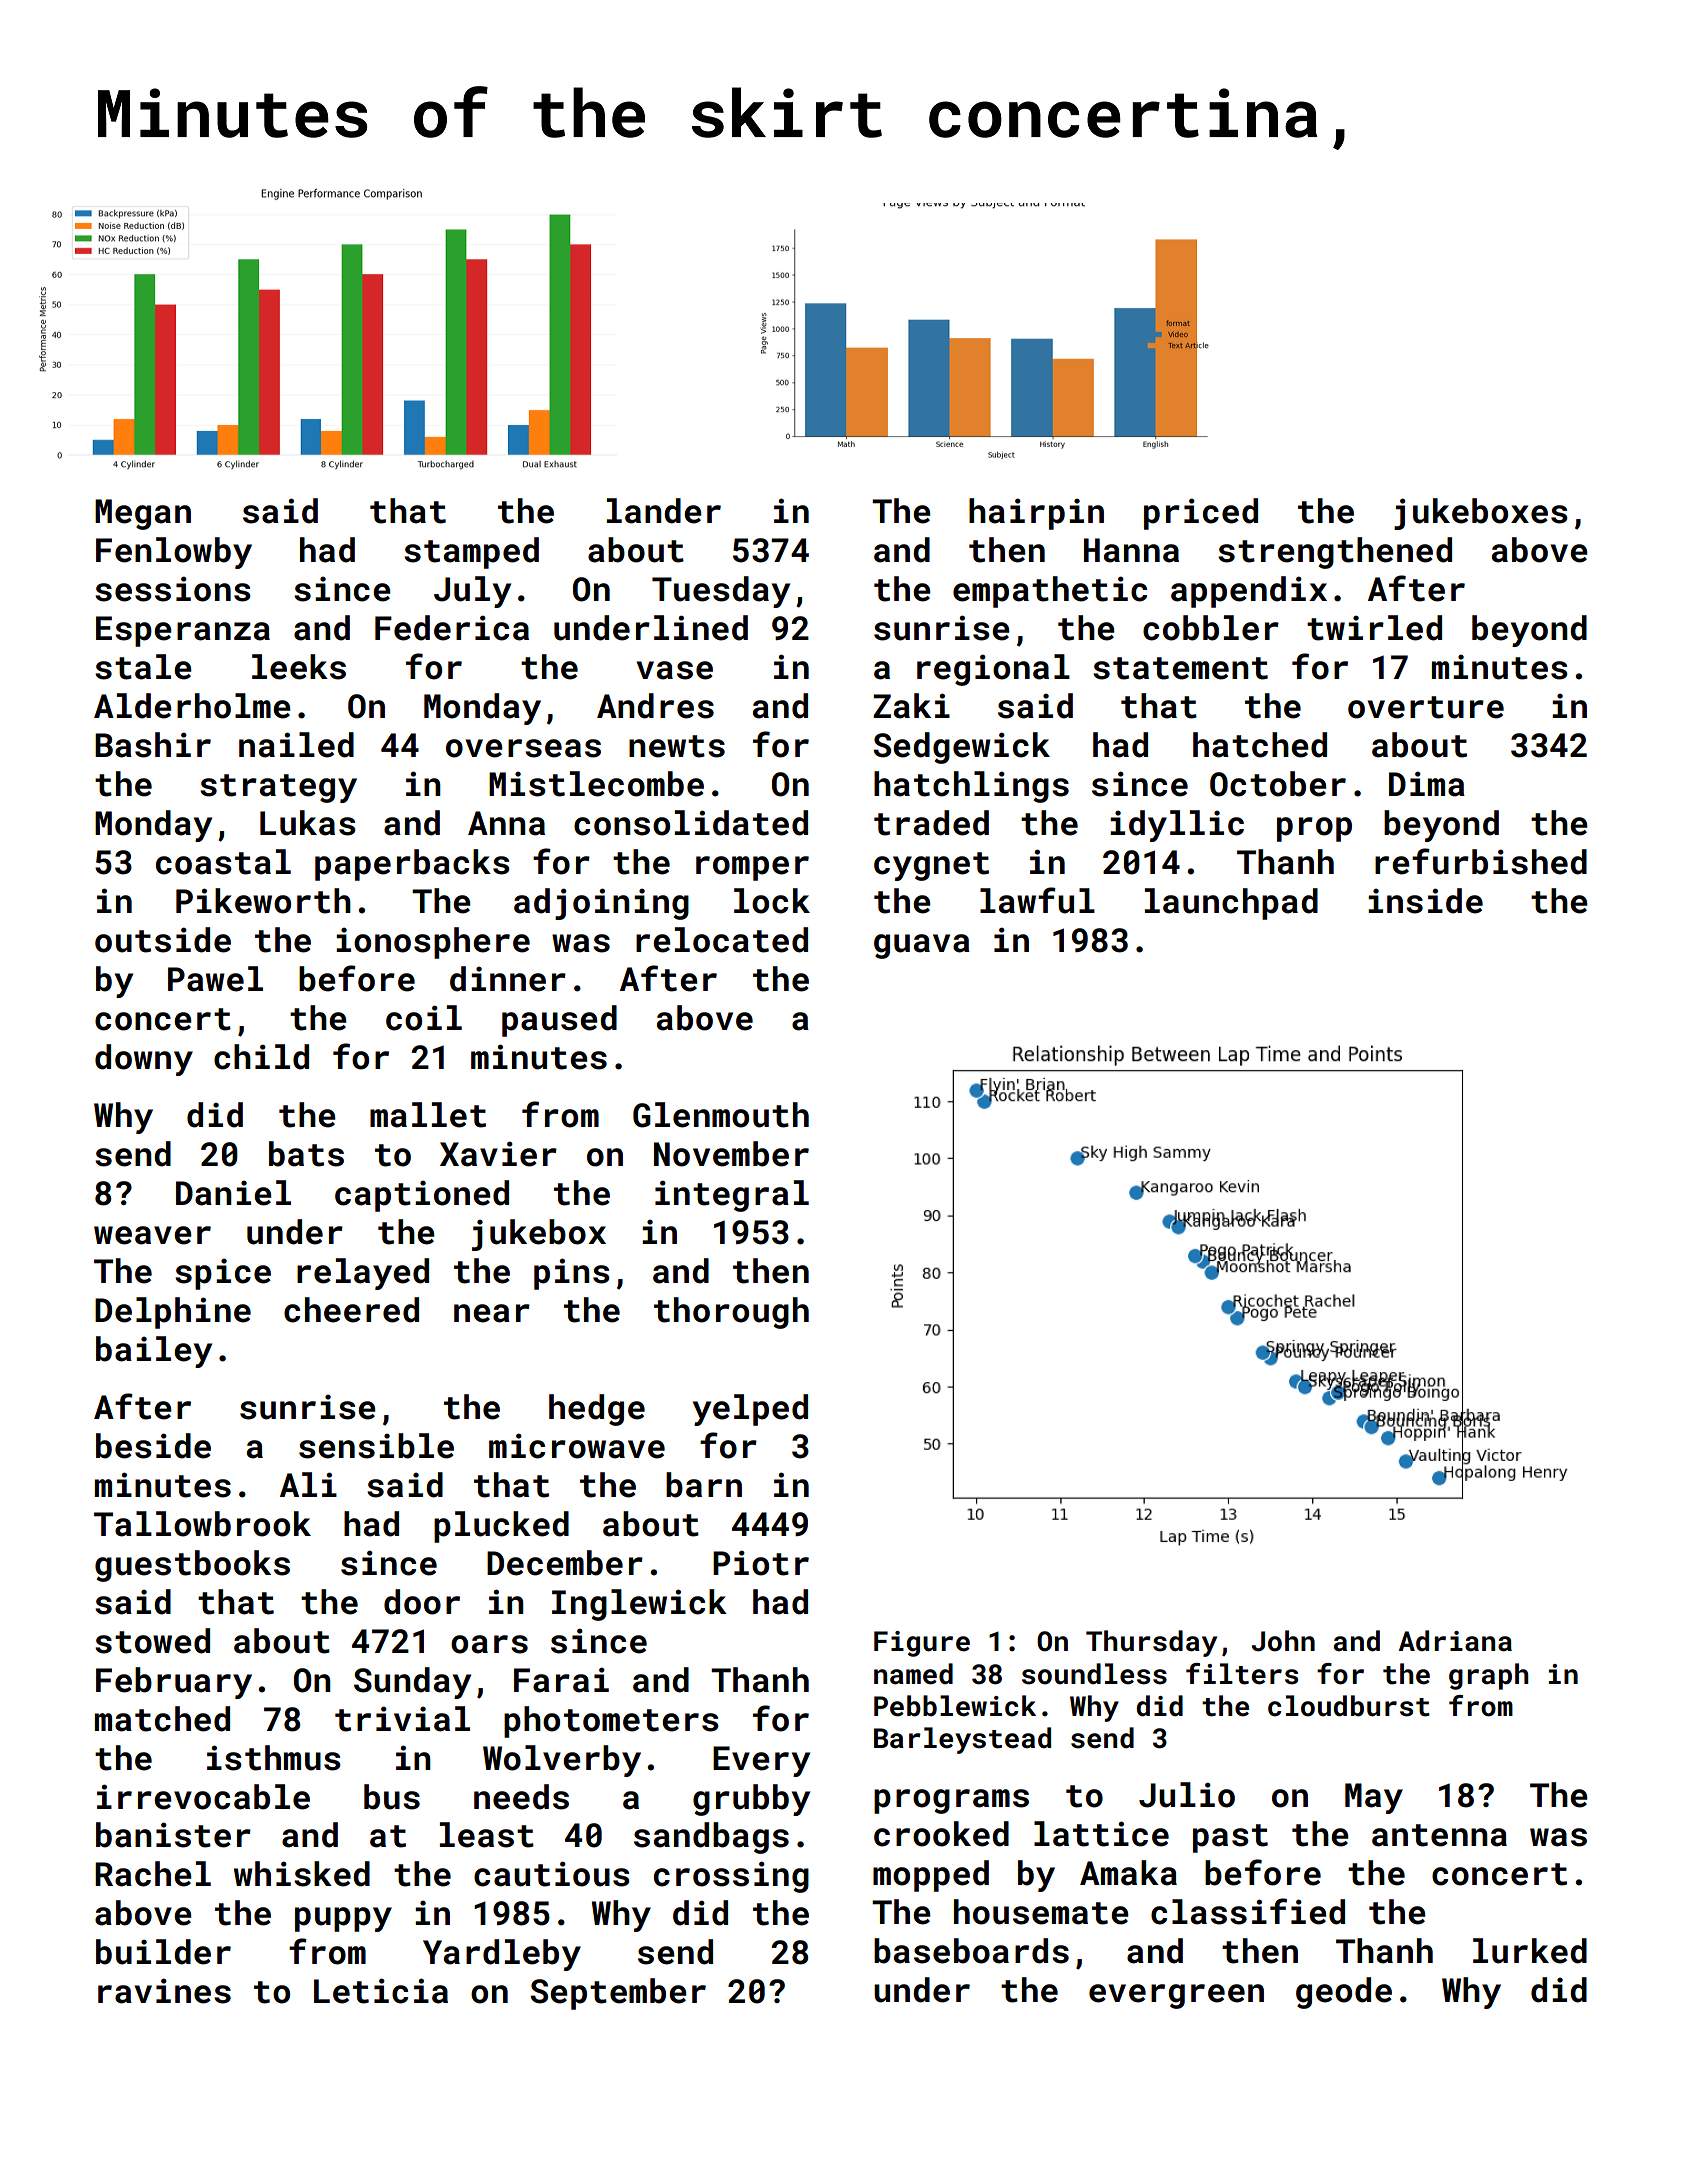  Describe the element at coordinates (761, 1761) in the document. I see `Every` at that location.
